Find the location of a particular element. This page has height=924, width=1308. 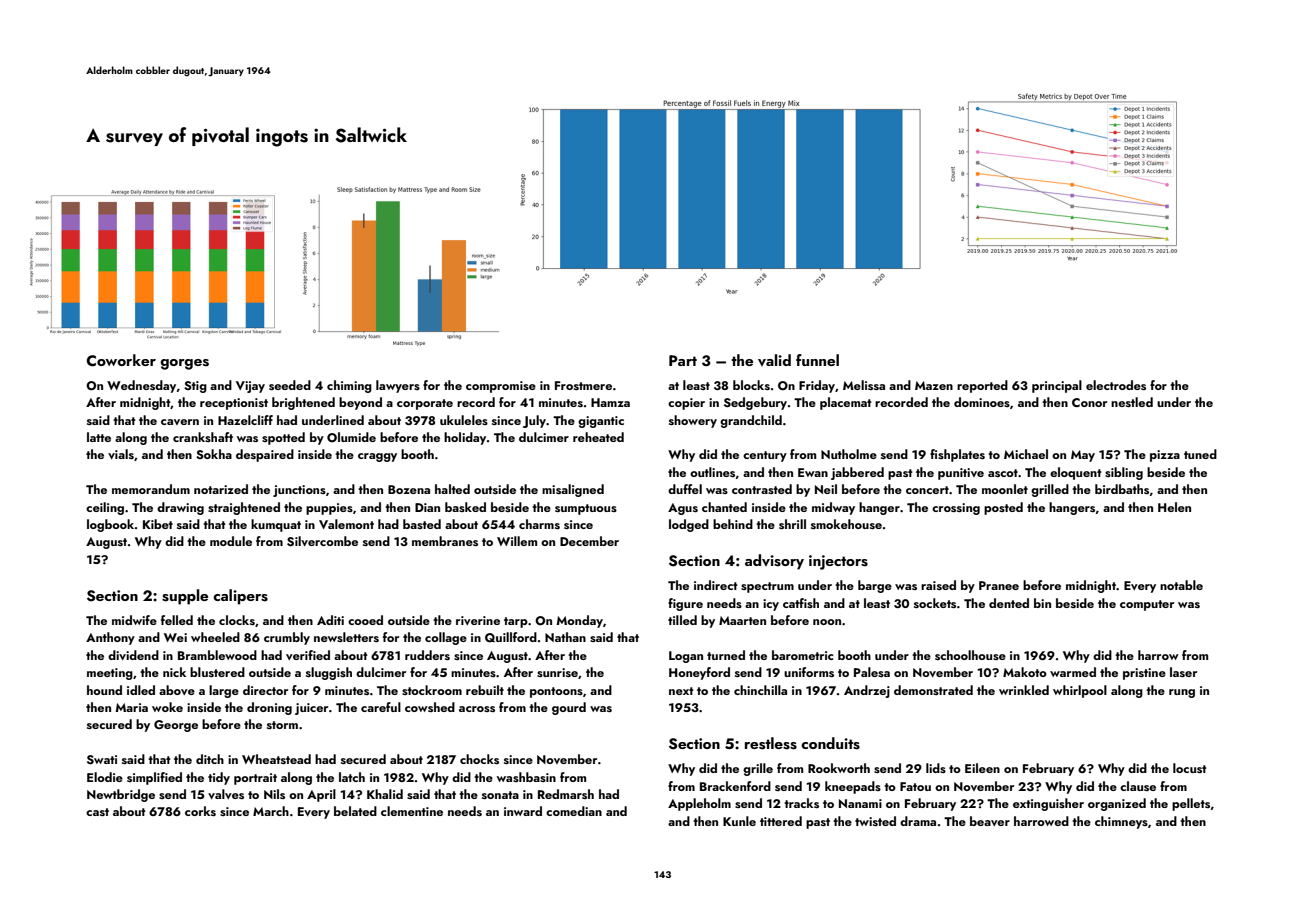

belated is located at coordinates (355, 811).
